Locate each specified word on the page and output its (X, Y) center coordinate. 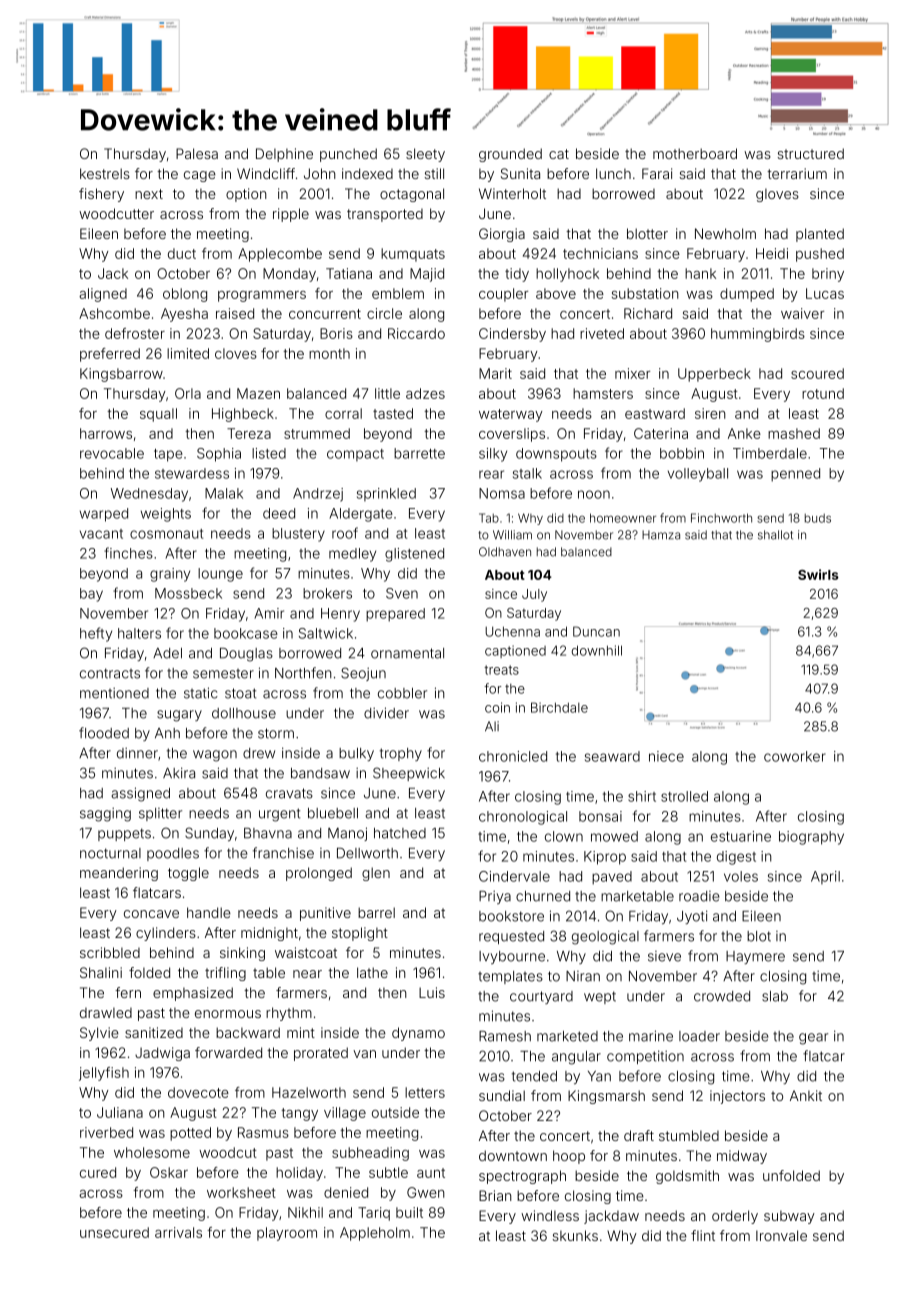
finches (128, 553)
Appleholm (375, 1234)
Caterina (661, 433)
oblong (185, 295)
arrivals (178, 1232)
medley (352, 555)
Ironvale (781, 1235)
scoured (817, 373)
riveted (602, 333)
